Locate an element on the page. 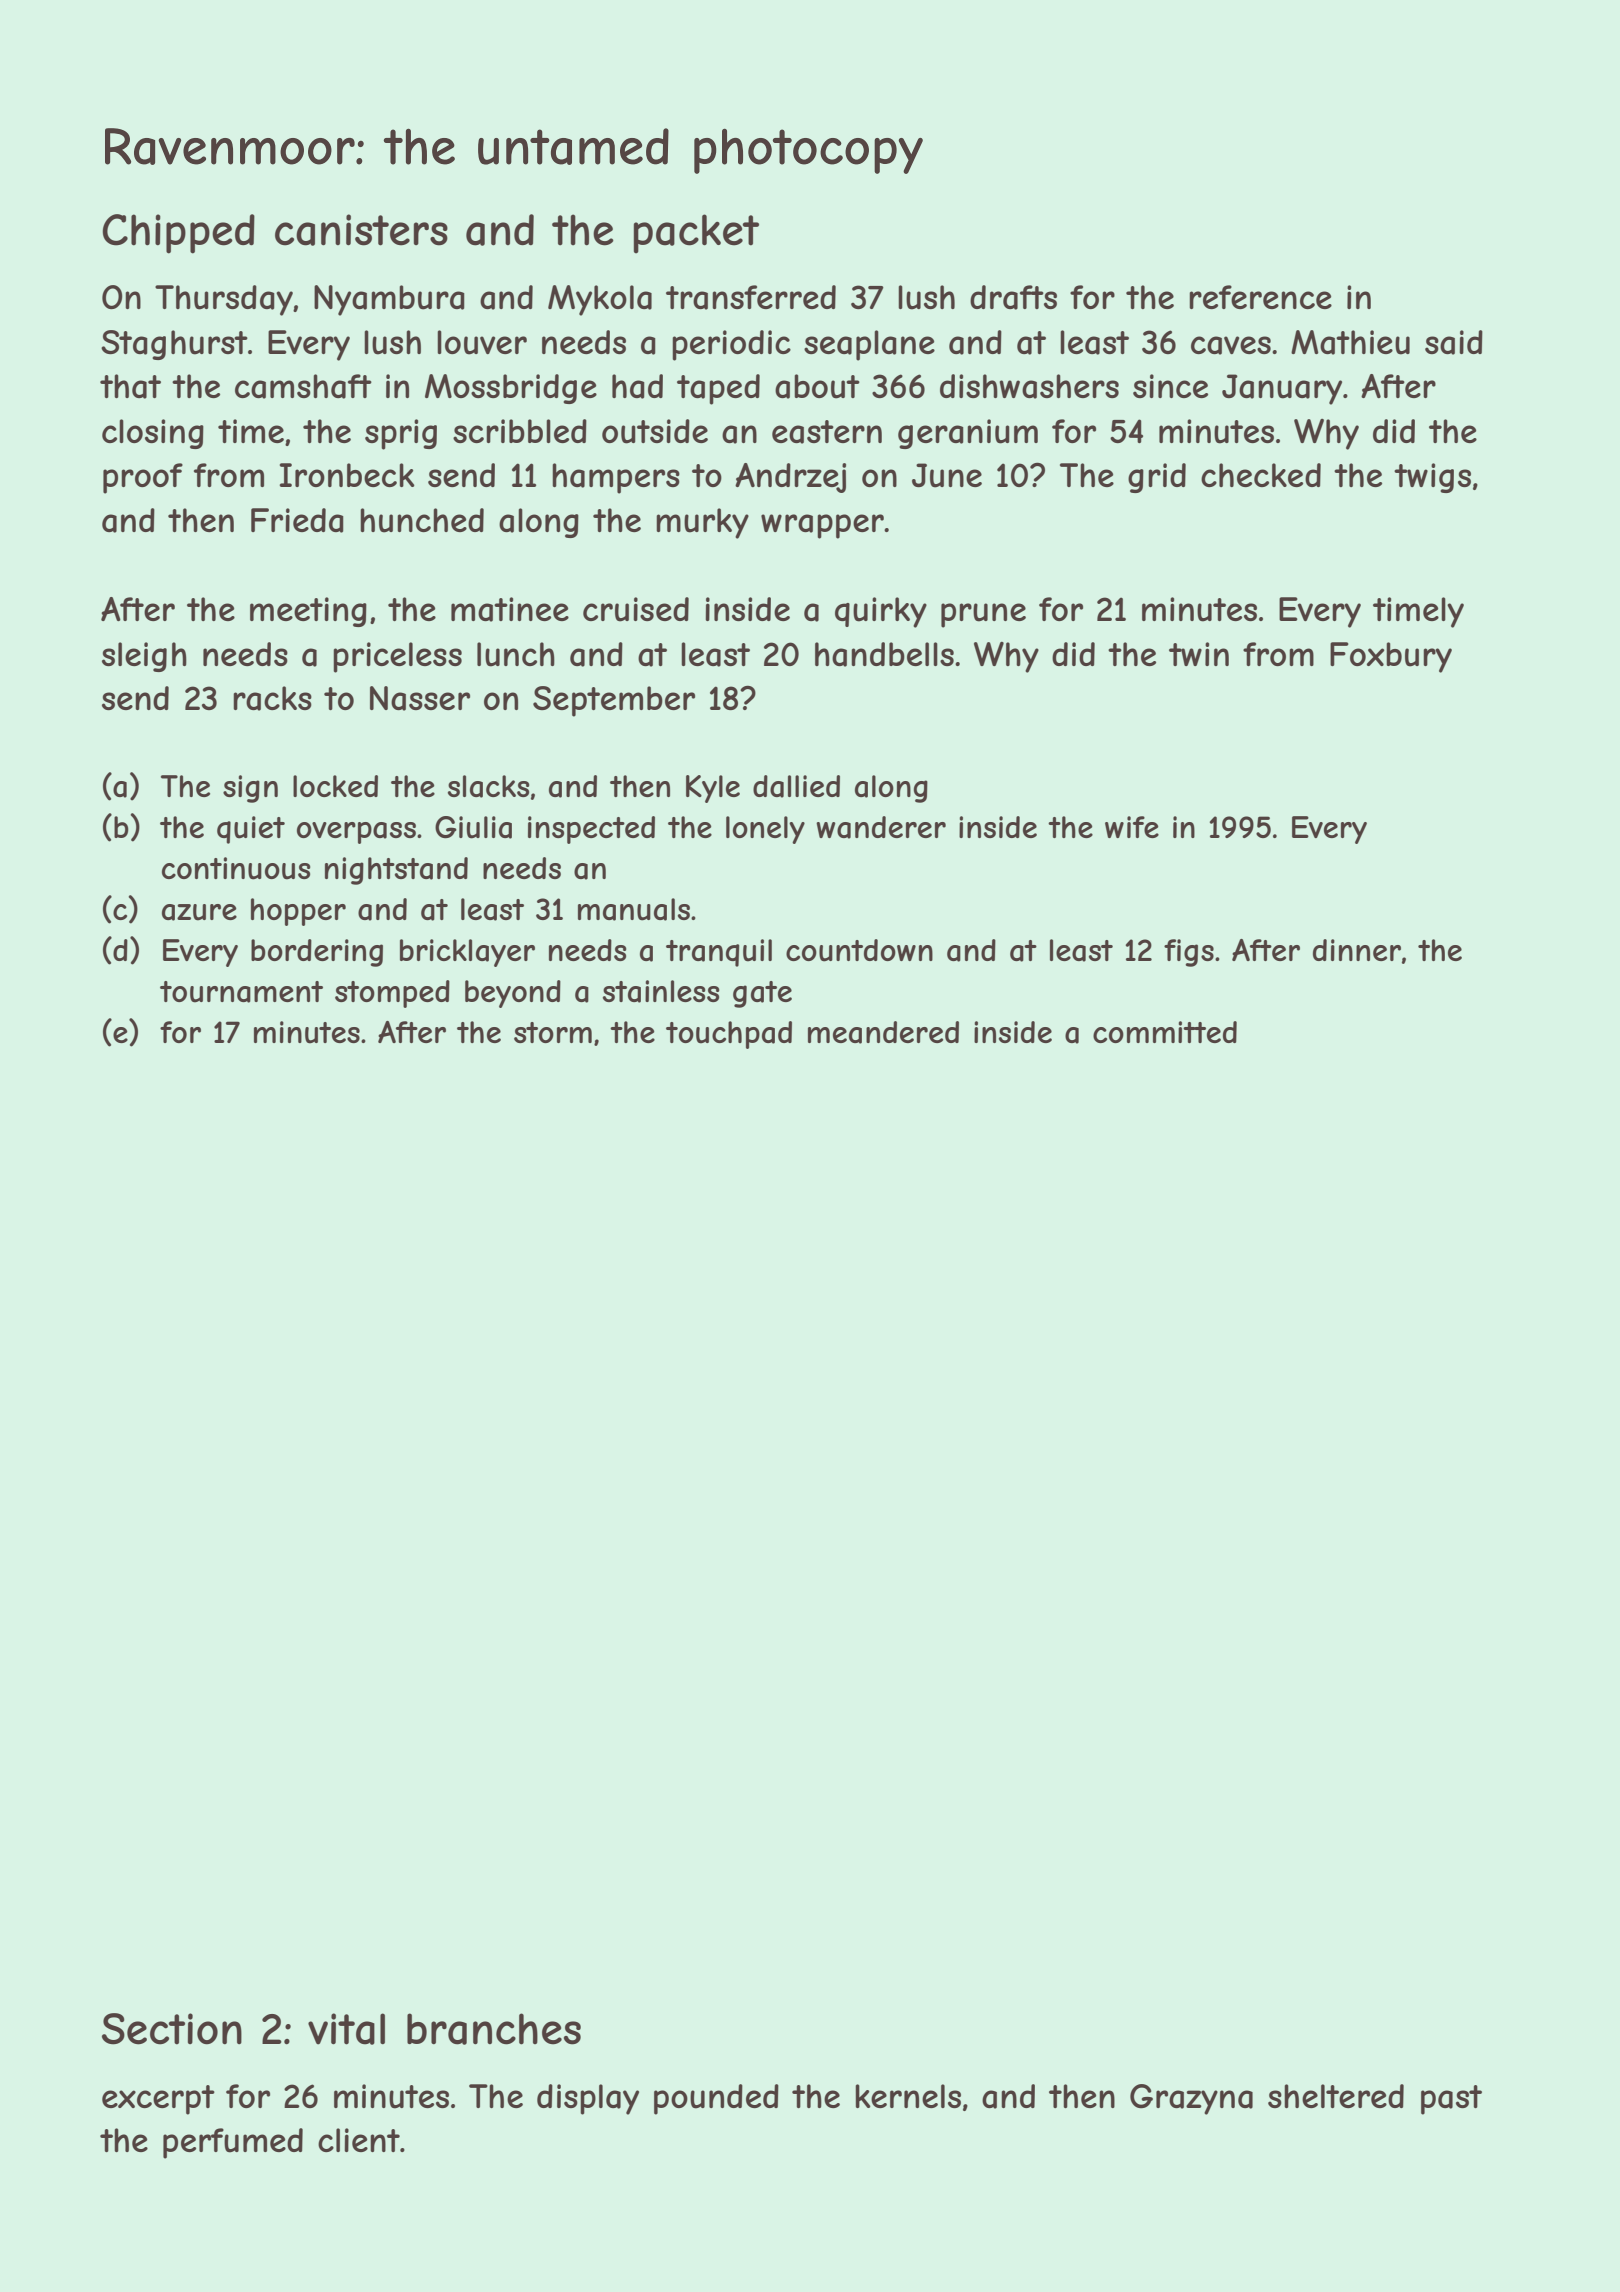 The width and height of the document is (1620, 2292). past is located at coordinates (1451, 2100).
